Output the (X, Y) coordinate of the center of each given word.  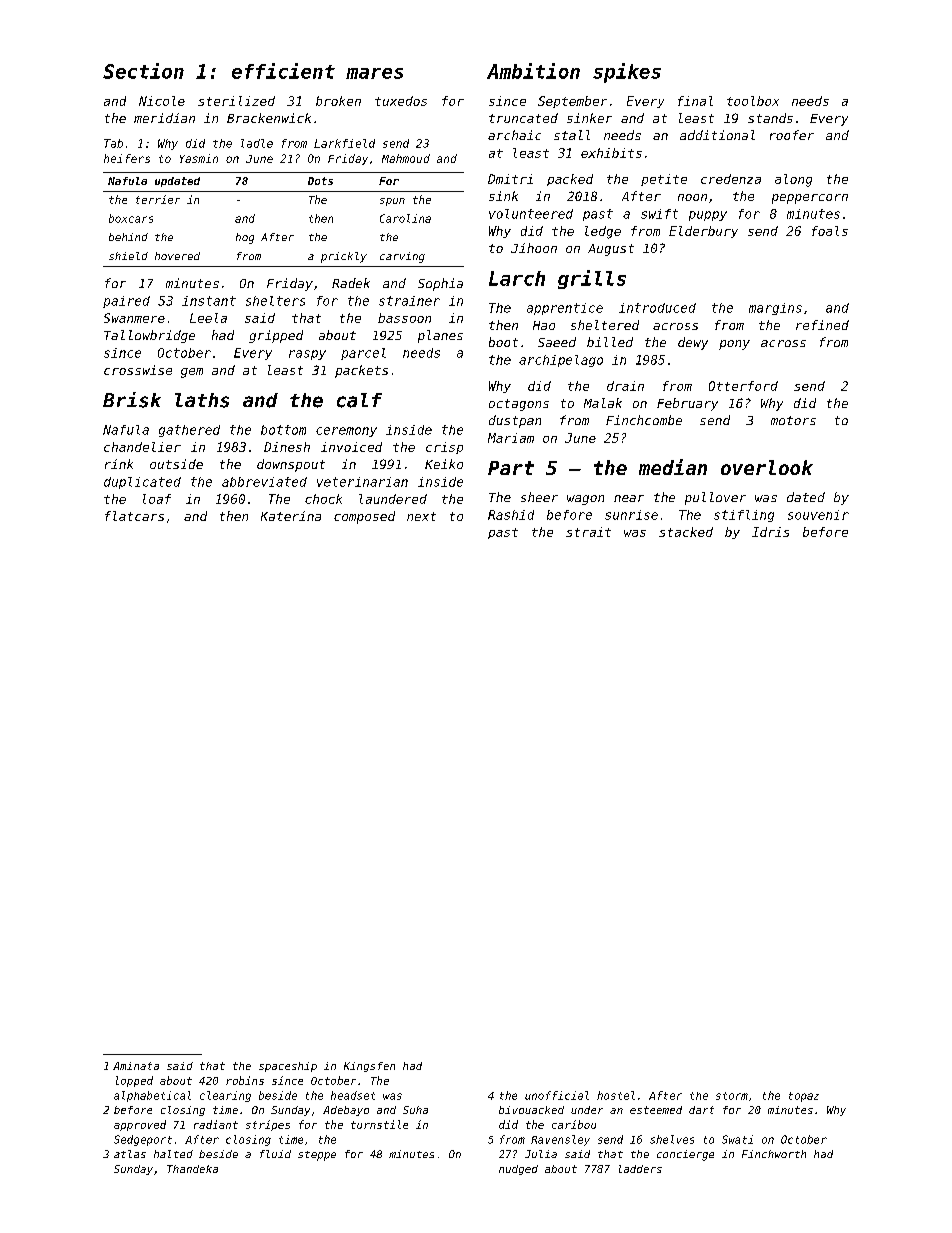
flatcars (134, 516)
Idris (770, 532)
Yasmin (199, 158)
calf (359, 400)
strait (588, 532)
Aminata (136, 1066)
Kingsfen (369, 1067)
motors (793, 420)
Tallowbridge (149, 336)
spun (392, 202)
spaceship (288, 1067)
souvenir (818, 515)
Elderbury (703, 232)
